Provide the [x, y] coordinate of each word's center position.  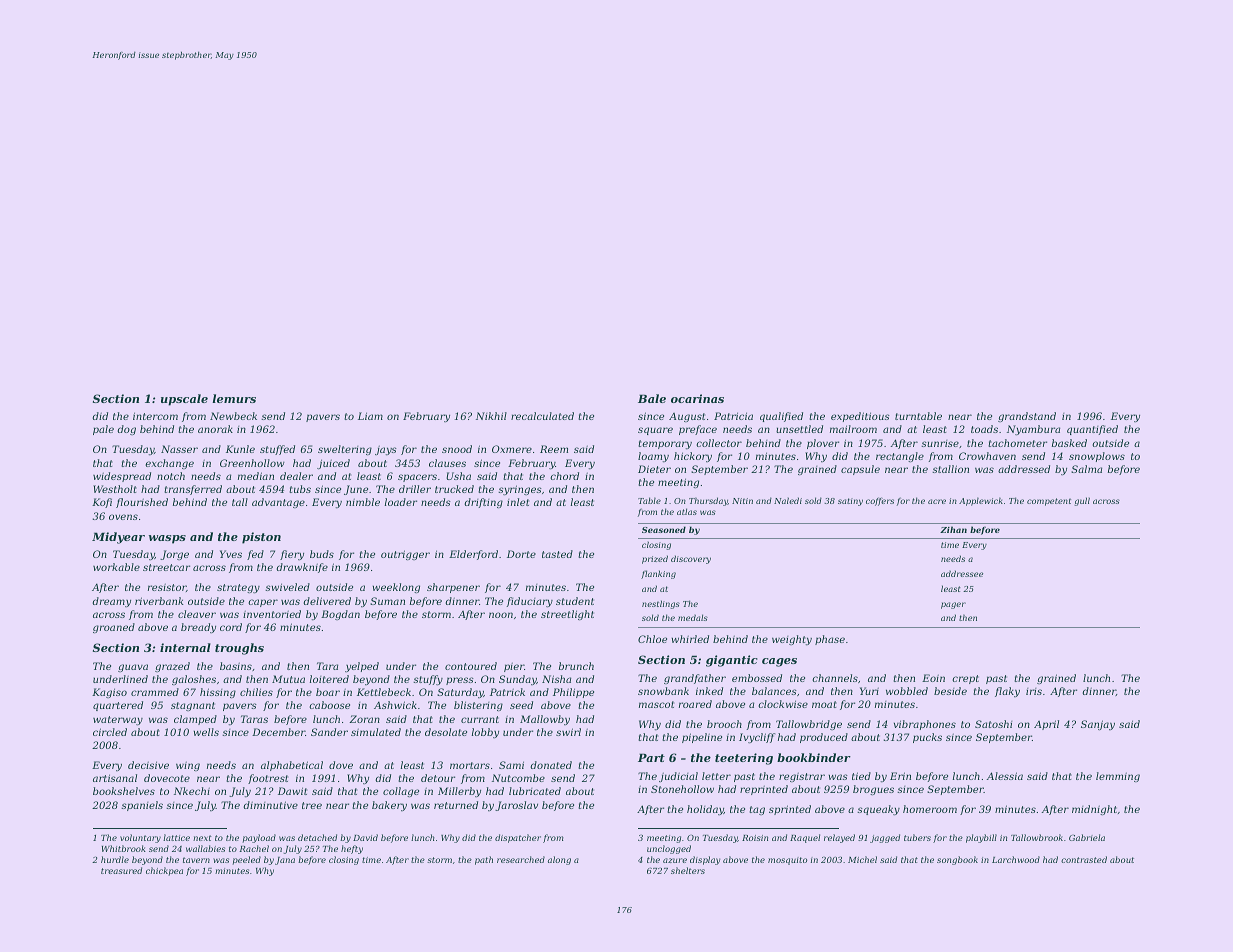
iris [1034, 691]
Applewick [981, 501]
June [356, 490]
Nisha [556, 679]
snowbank [663, 691]
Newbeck [233, 416]
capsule [860, 470]
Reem [554, 449]
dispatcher [518, 838]
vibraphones [925, 725]
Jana [285, 861]
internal [185, 647]
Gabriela [1087, 837]
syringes [520, 490]
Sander [329, 732]
